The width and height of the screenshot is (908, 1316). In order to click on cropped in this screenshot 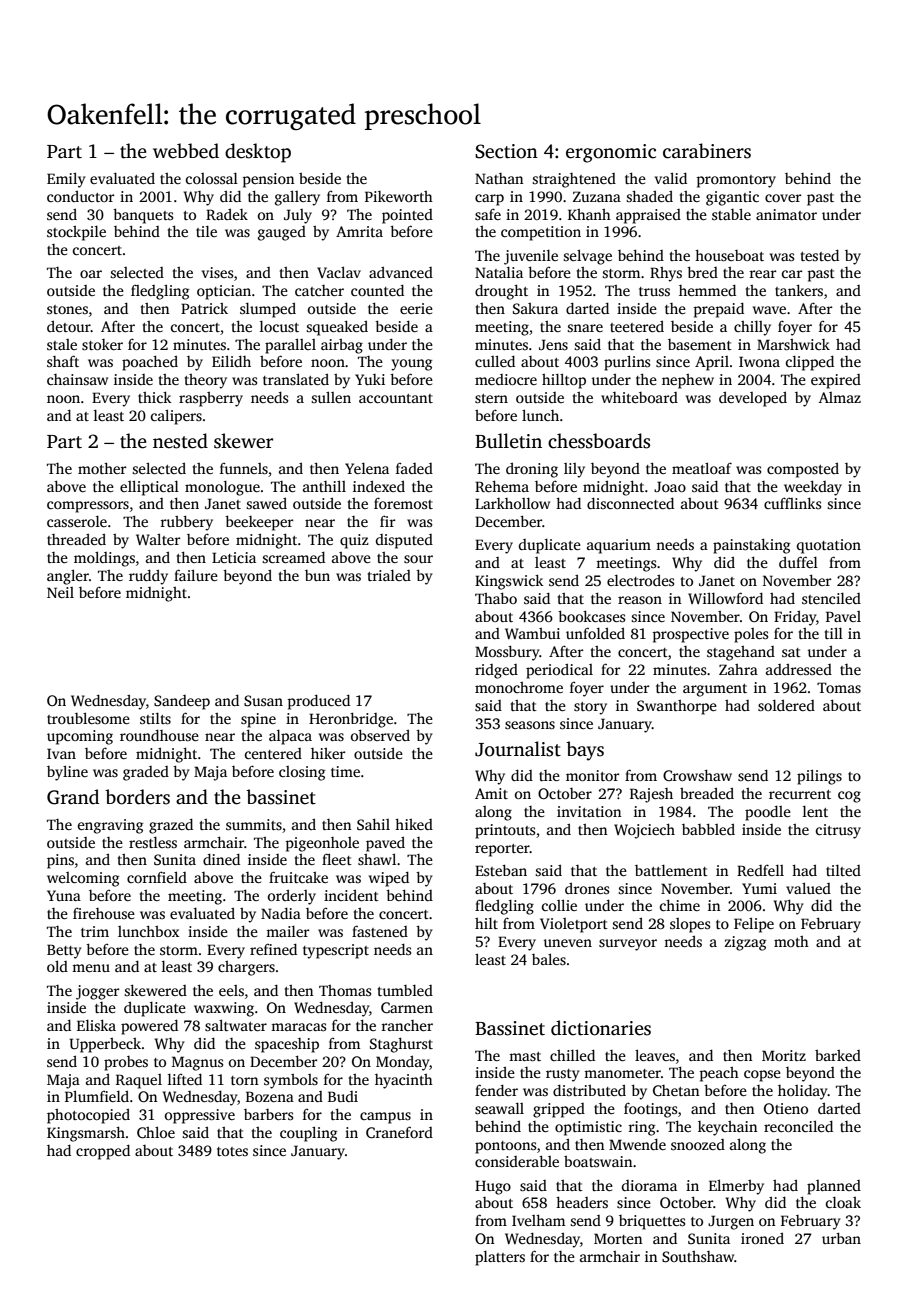, I will do `click(103, 1152)`.
